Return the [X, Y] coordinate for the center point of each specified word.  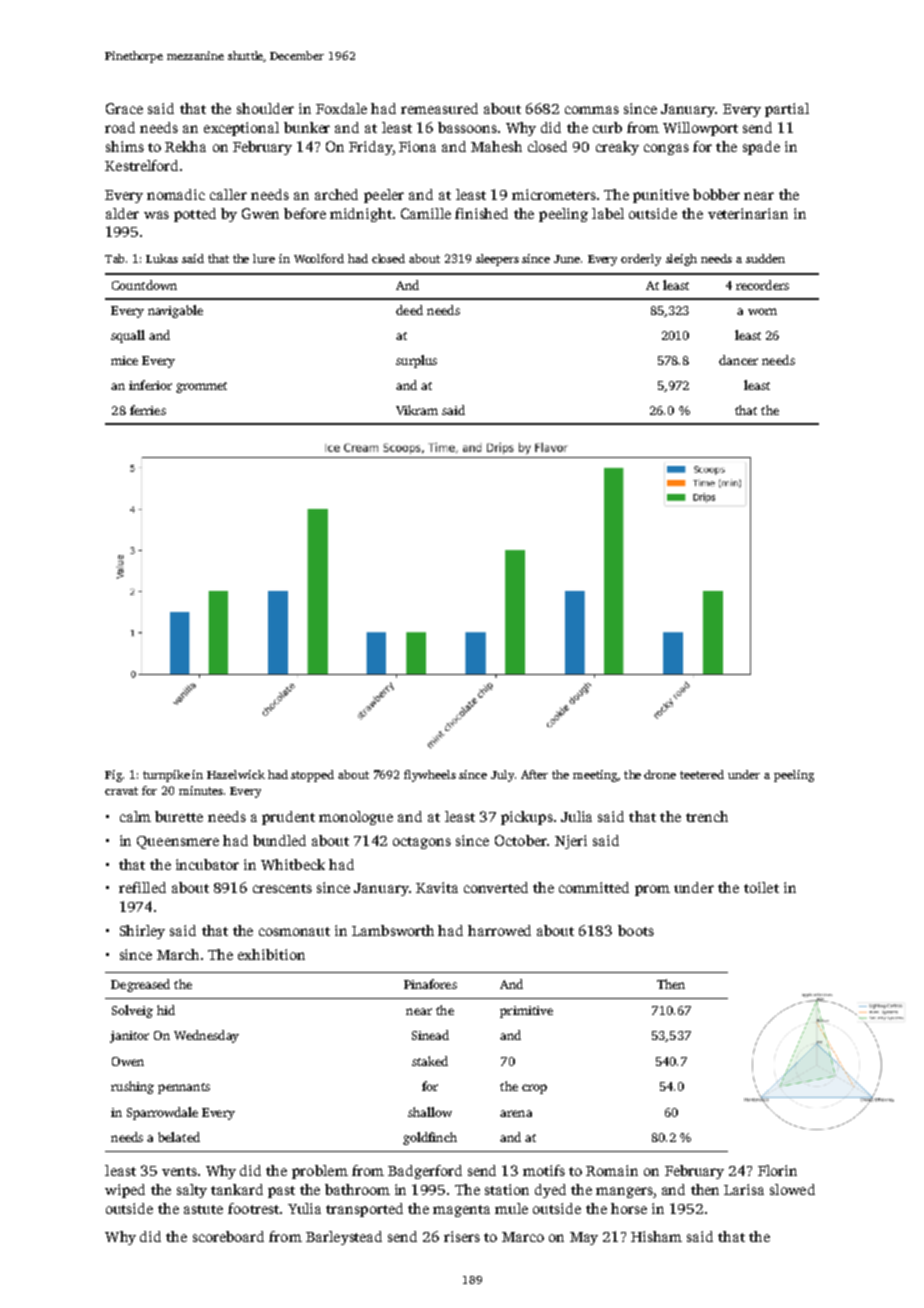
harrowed [499, 930]
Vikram [417, 410]
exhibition [271, 954]
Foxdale [341, 108]
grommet [201, 387]
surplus [416, 361]
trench [707, 816]
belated [179, 1137]
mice [124, 360]
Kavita [437, 887]
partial [787, 110]
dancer [738, 360]
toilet [761, 887]
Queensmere [178, 842]
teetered [702, 774]
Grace [124, 108]
